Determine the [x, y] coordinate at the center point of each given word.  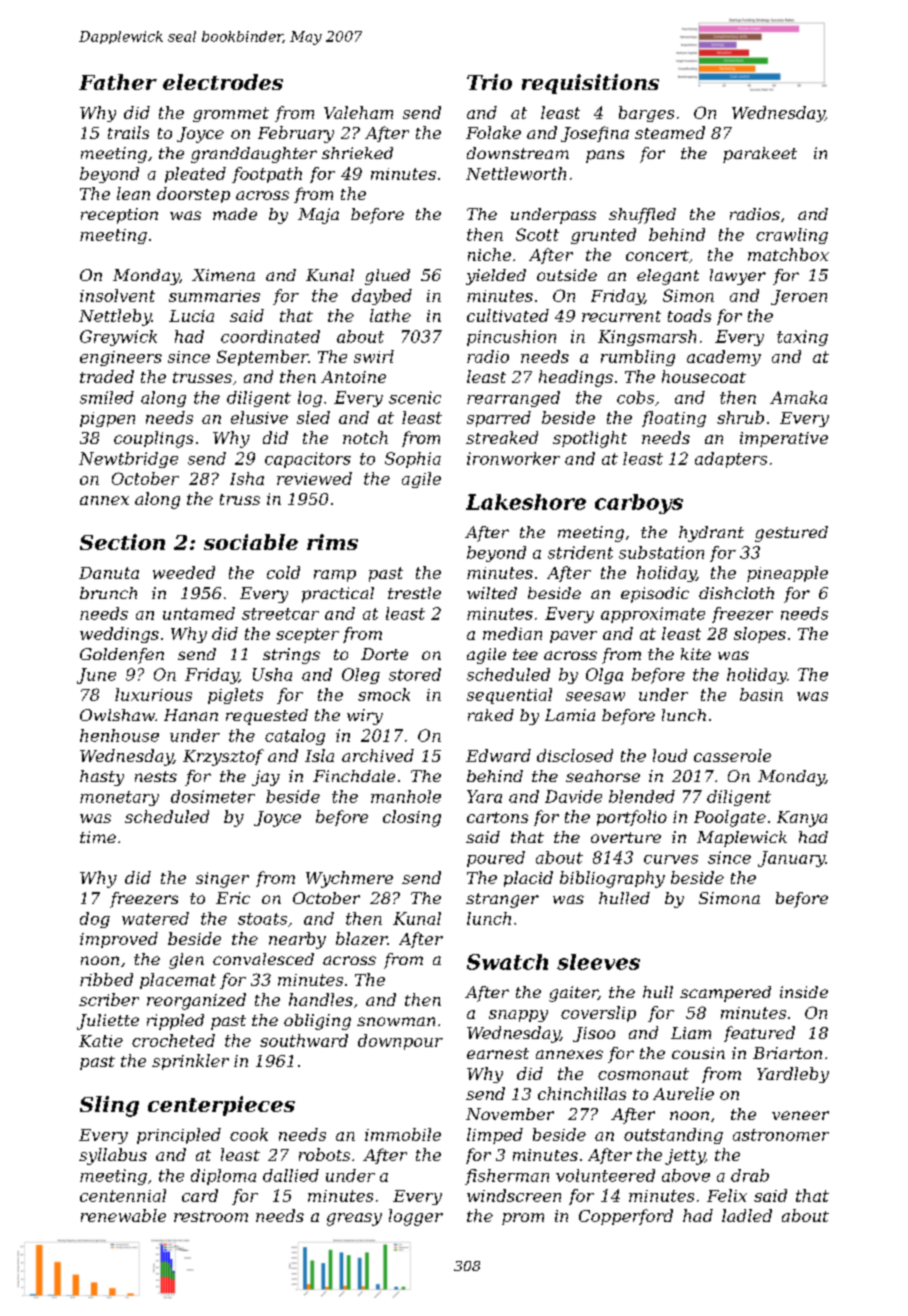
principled [179, 1136]
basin [761, 694]
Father [118, 82]
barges [646, 114]
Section [122, 542]
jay [266, 778]
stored [415, 674]
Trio [489, 82]
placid [528, 879]
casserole [732, 755]
